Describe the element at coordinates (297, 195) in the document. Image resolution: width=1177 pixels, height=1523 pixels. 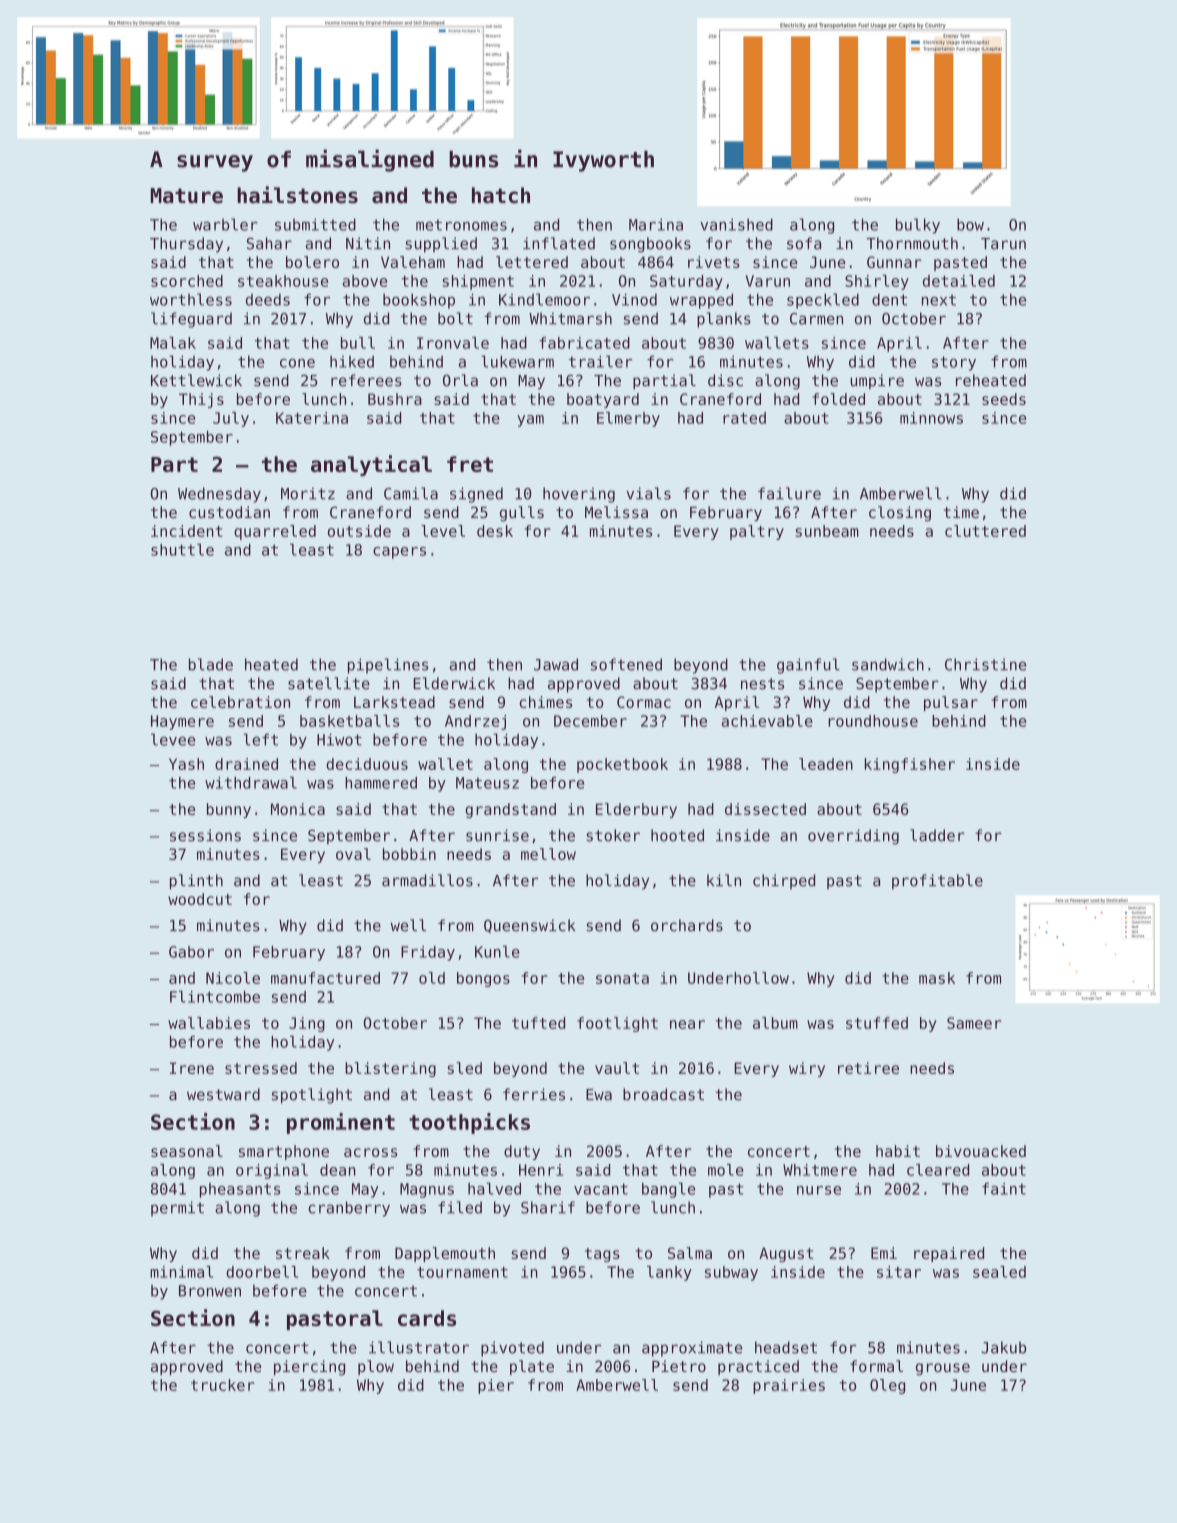
I see `hailstones` at that location.
